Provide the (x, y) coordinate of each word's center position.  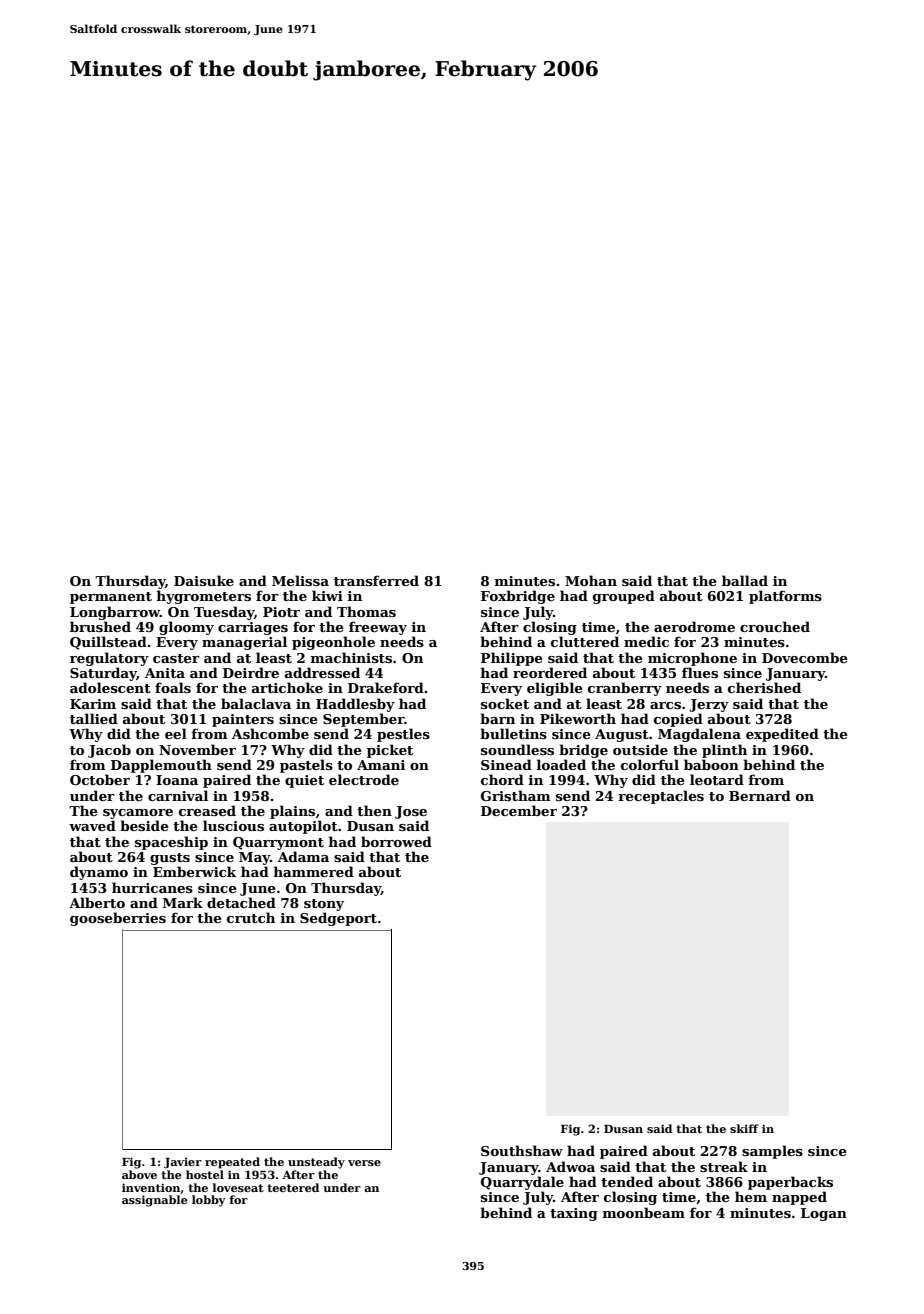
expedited (782, 735)
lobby (209, 1201)
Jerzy (709, 705)
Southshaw (522, 1150)
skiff (744, 1128)
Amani (381, 765)
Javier (183, 1163)
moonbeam (643, 1212)
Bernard (760, 795)
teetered (293, 1187)
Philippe (512, 659)
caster (176, 658)
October (100, 779)
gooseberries (118, 919)
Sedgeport (338, 919)
